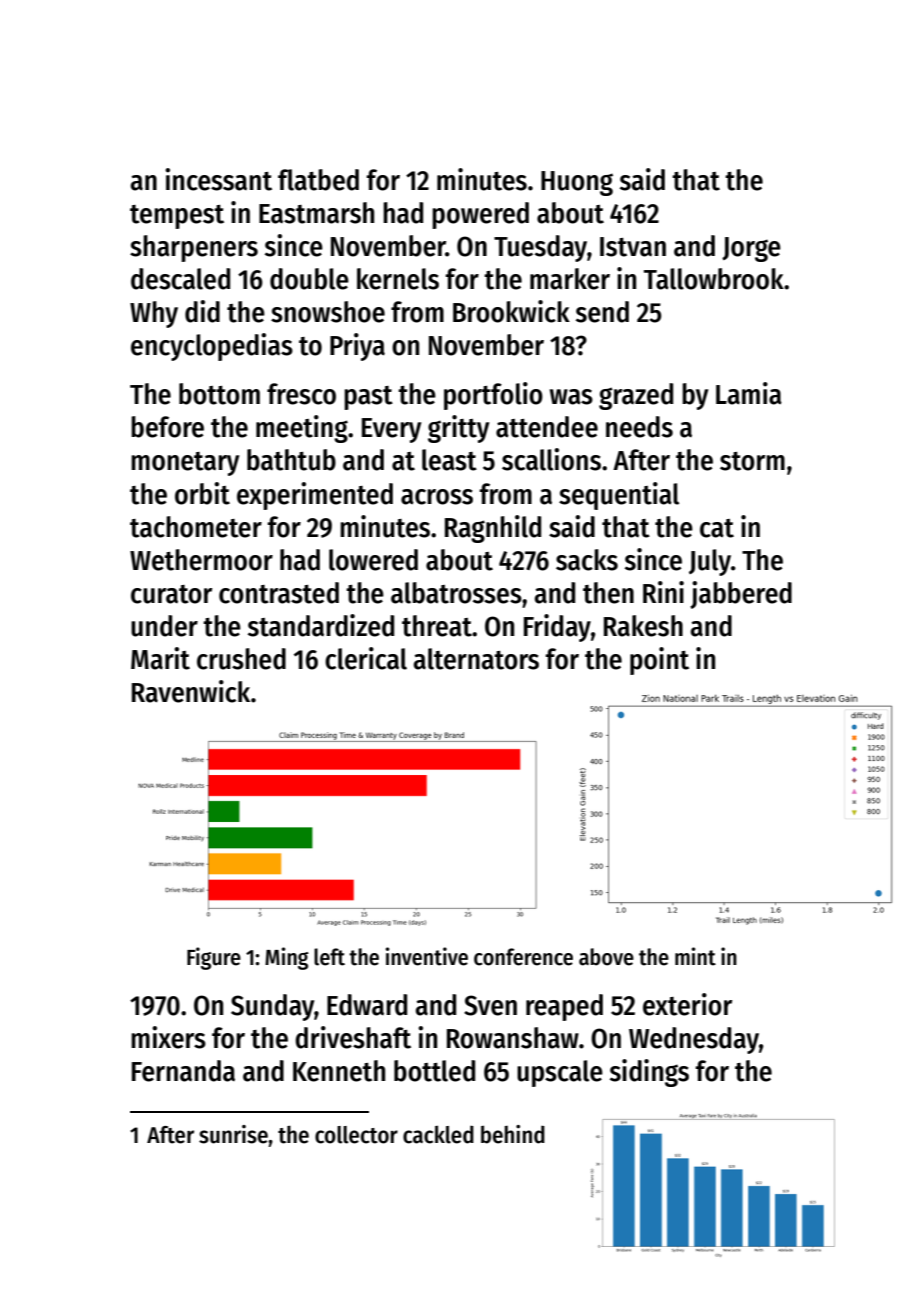 This page has height=1311, width=924. I want to click on bathtub, so click(291, 460).
